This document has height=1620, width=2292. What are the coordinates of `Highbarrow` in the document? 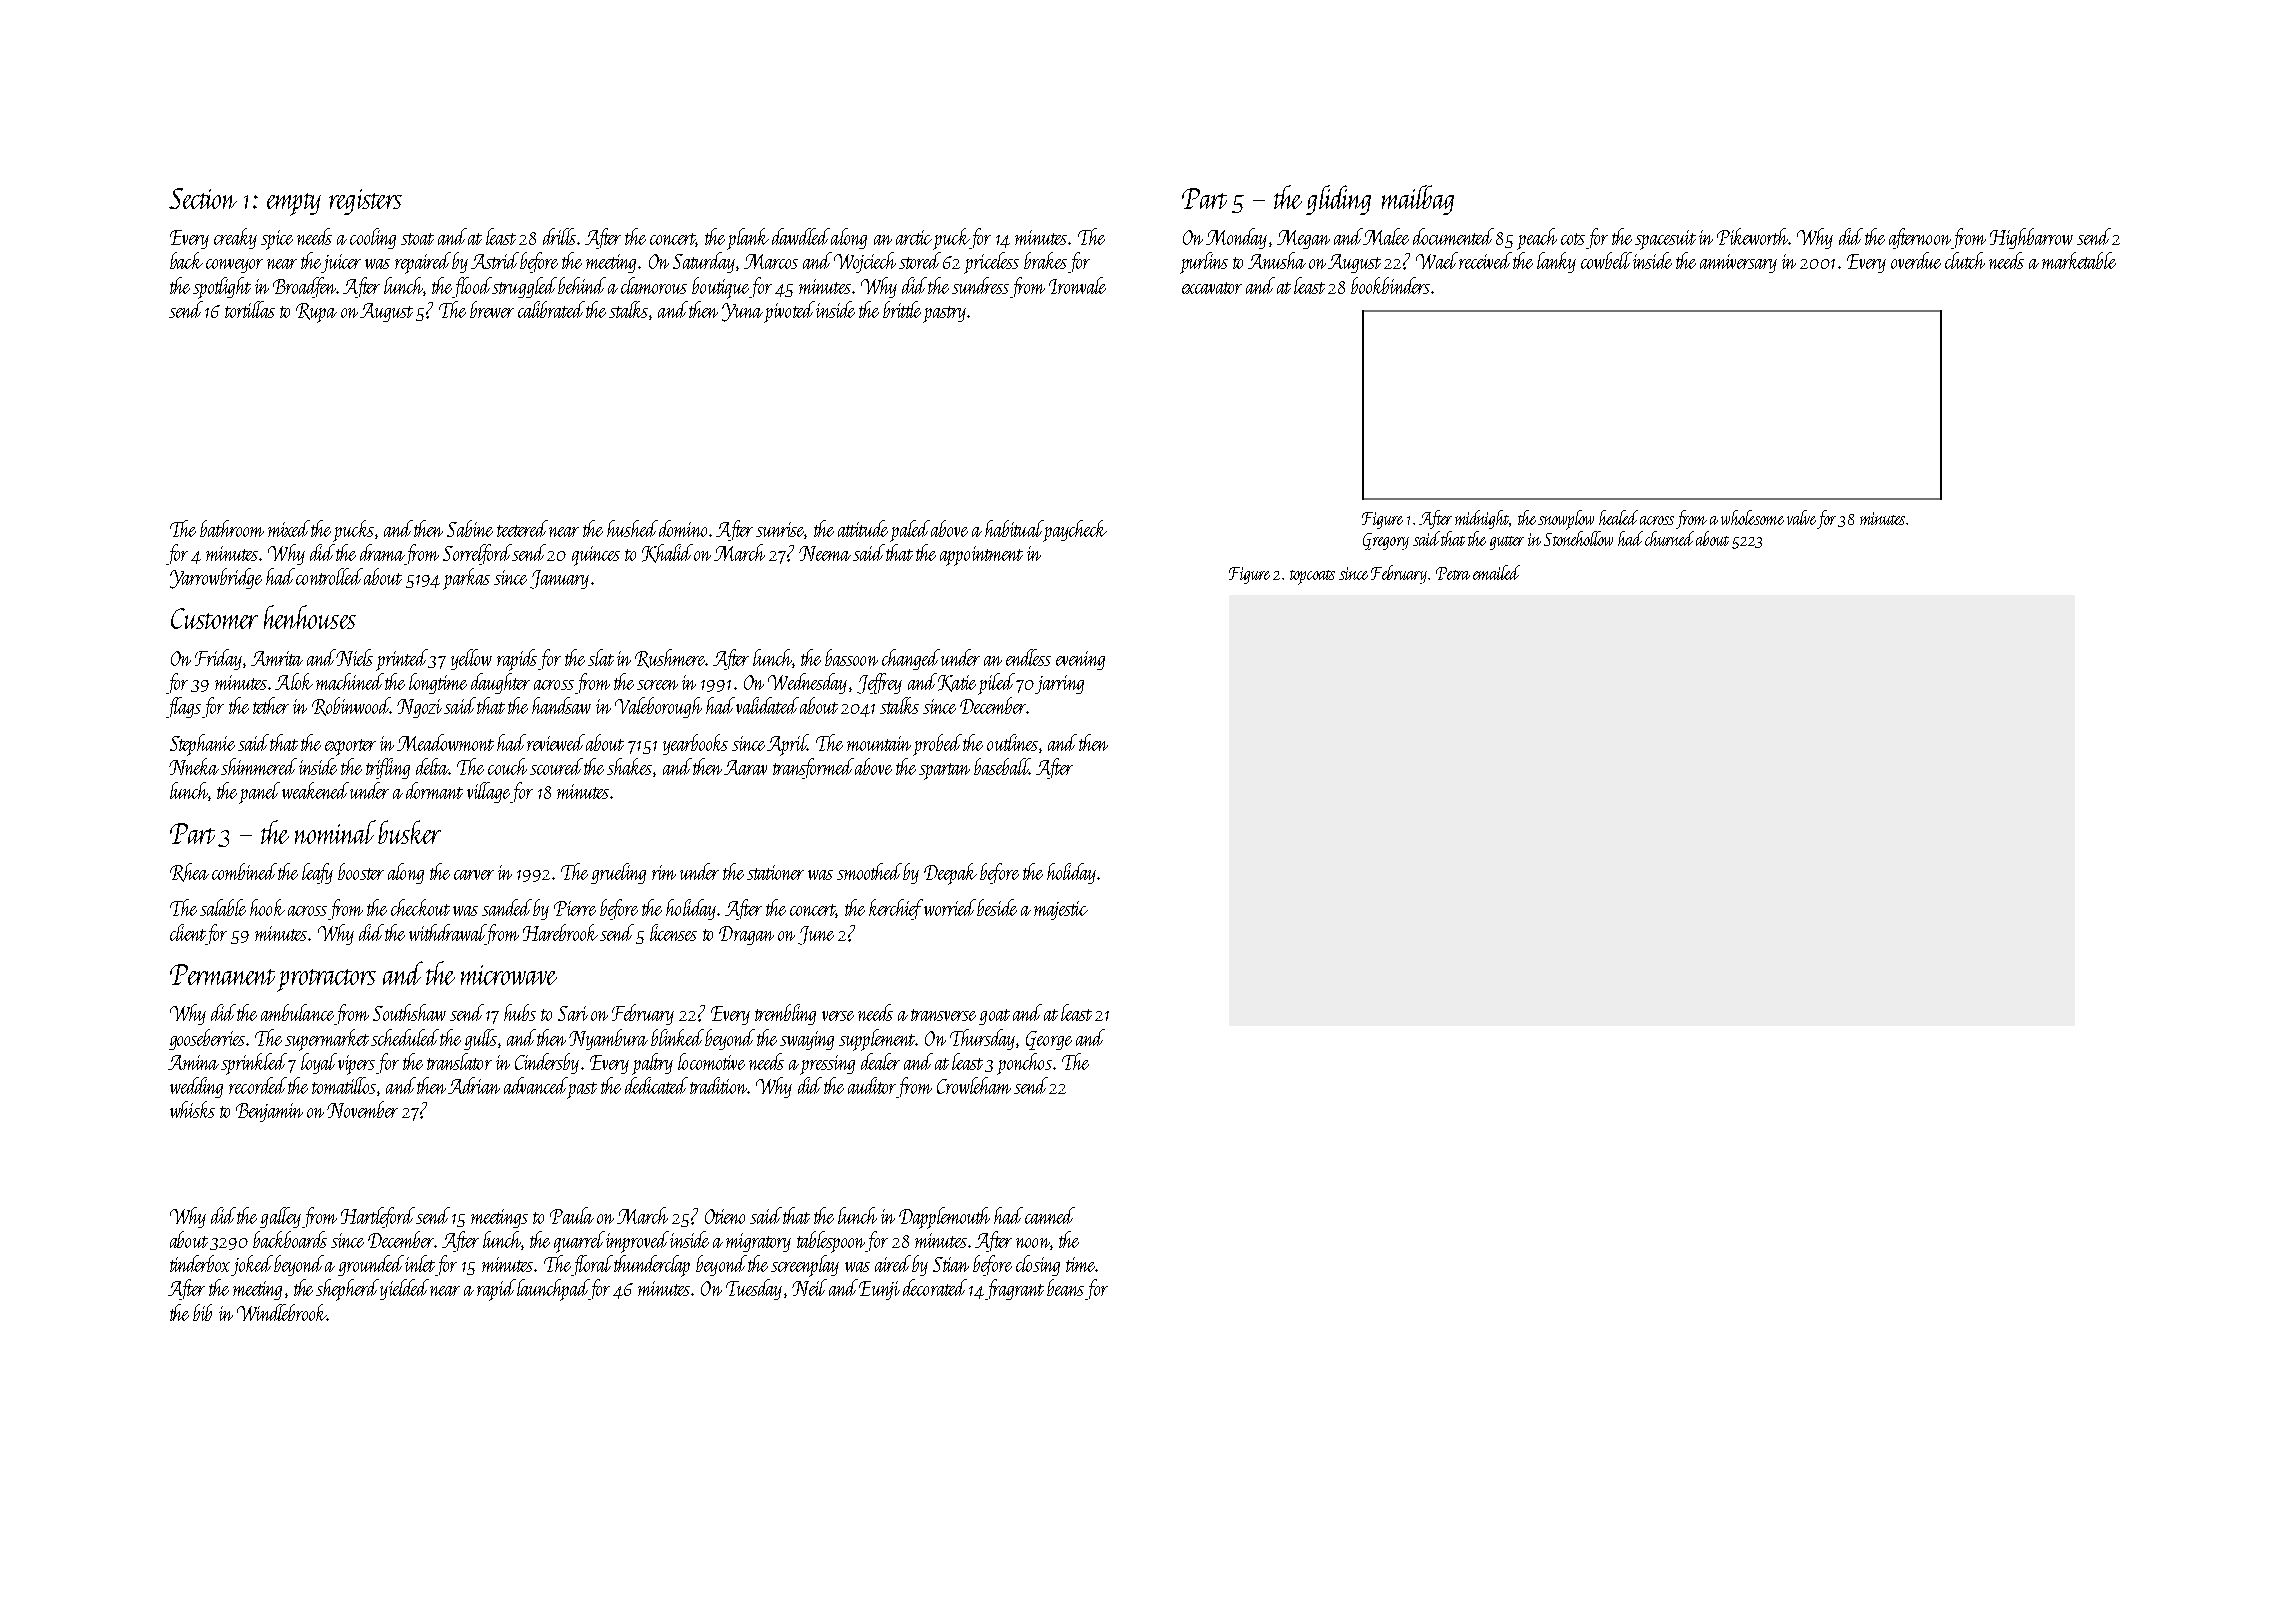 It's located at (2031, 238).
